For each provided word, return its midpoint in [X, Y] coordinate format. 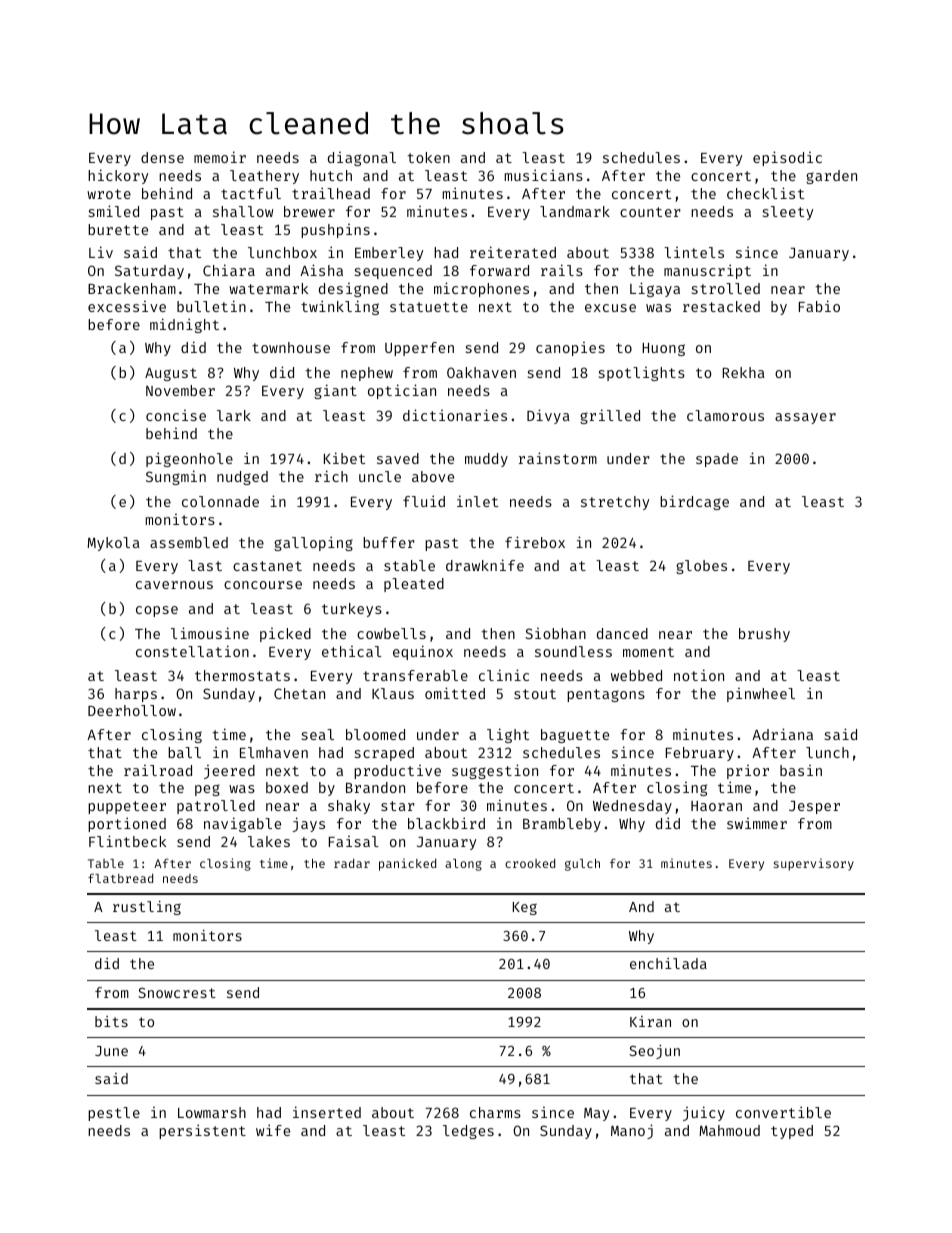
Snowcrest [177, 993]
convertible [783, 1112]
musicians [543, 175]
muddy [486, 460]
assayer [805, 418]
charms [495, 1112]
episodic [787, 158]
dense [162, 157]
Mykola [113, 544]
